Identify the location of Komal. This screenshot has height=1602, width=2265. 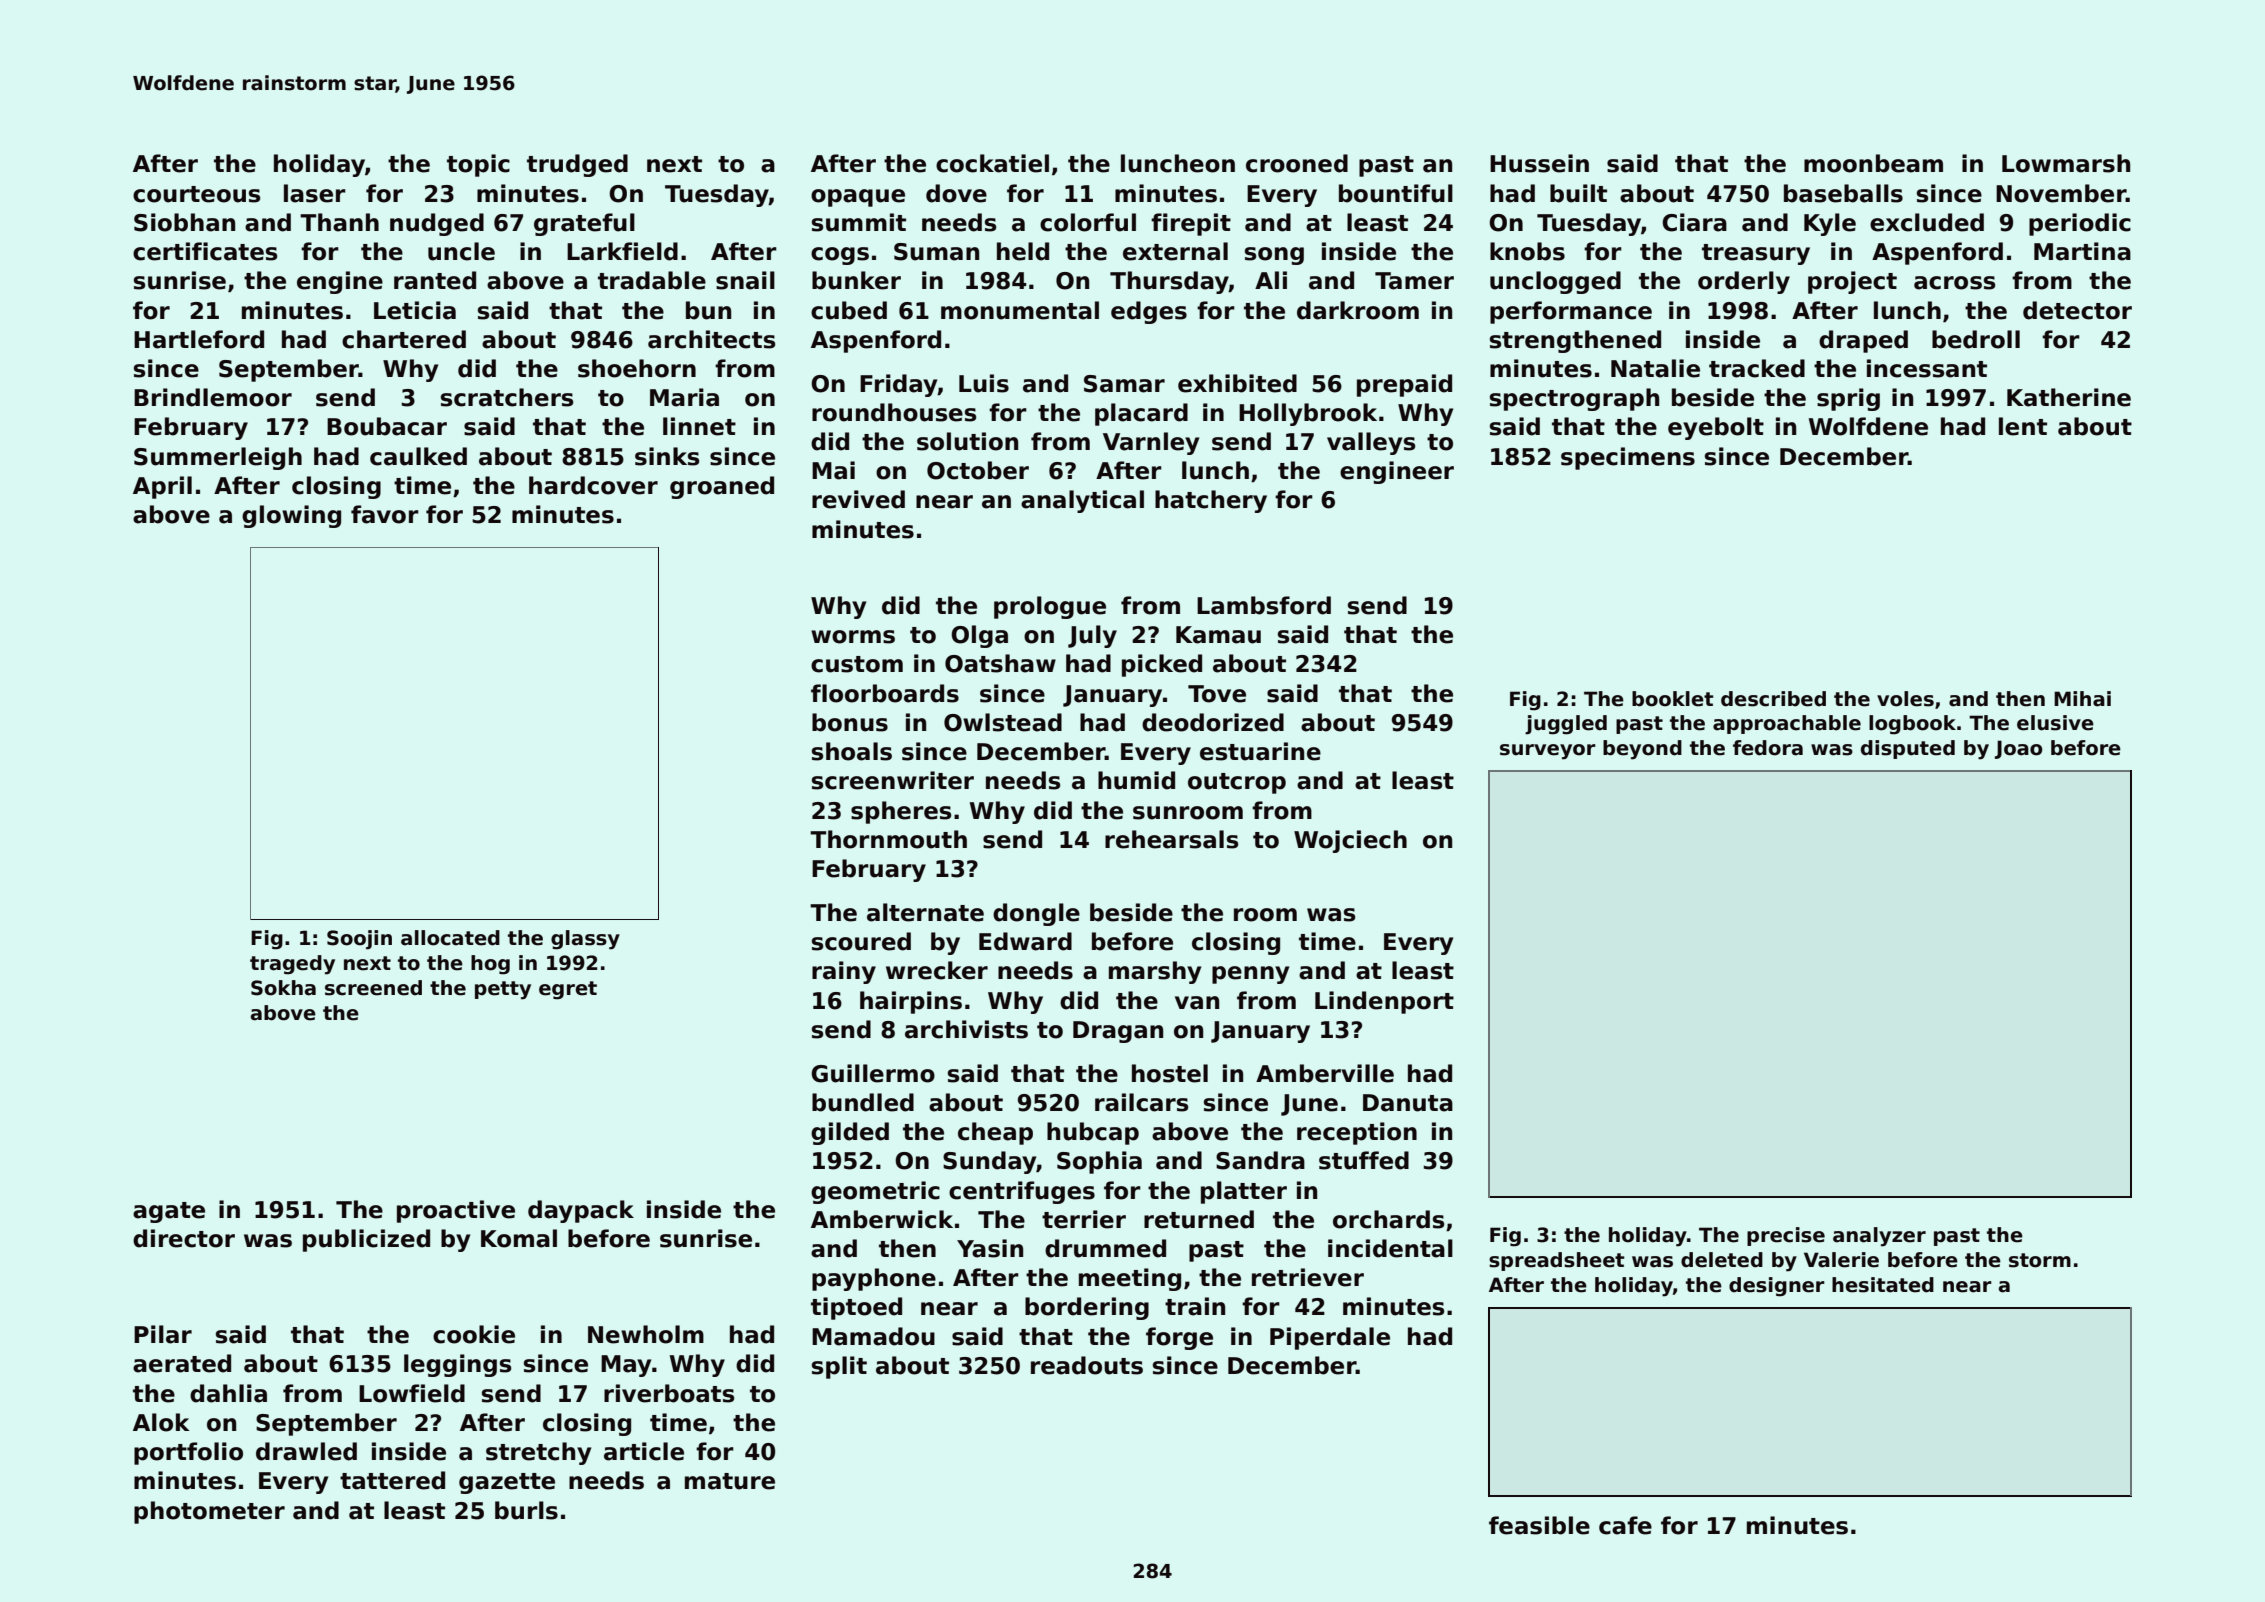
(519, 1238).
